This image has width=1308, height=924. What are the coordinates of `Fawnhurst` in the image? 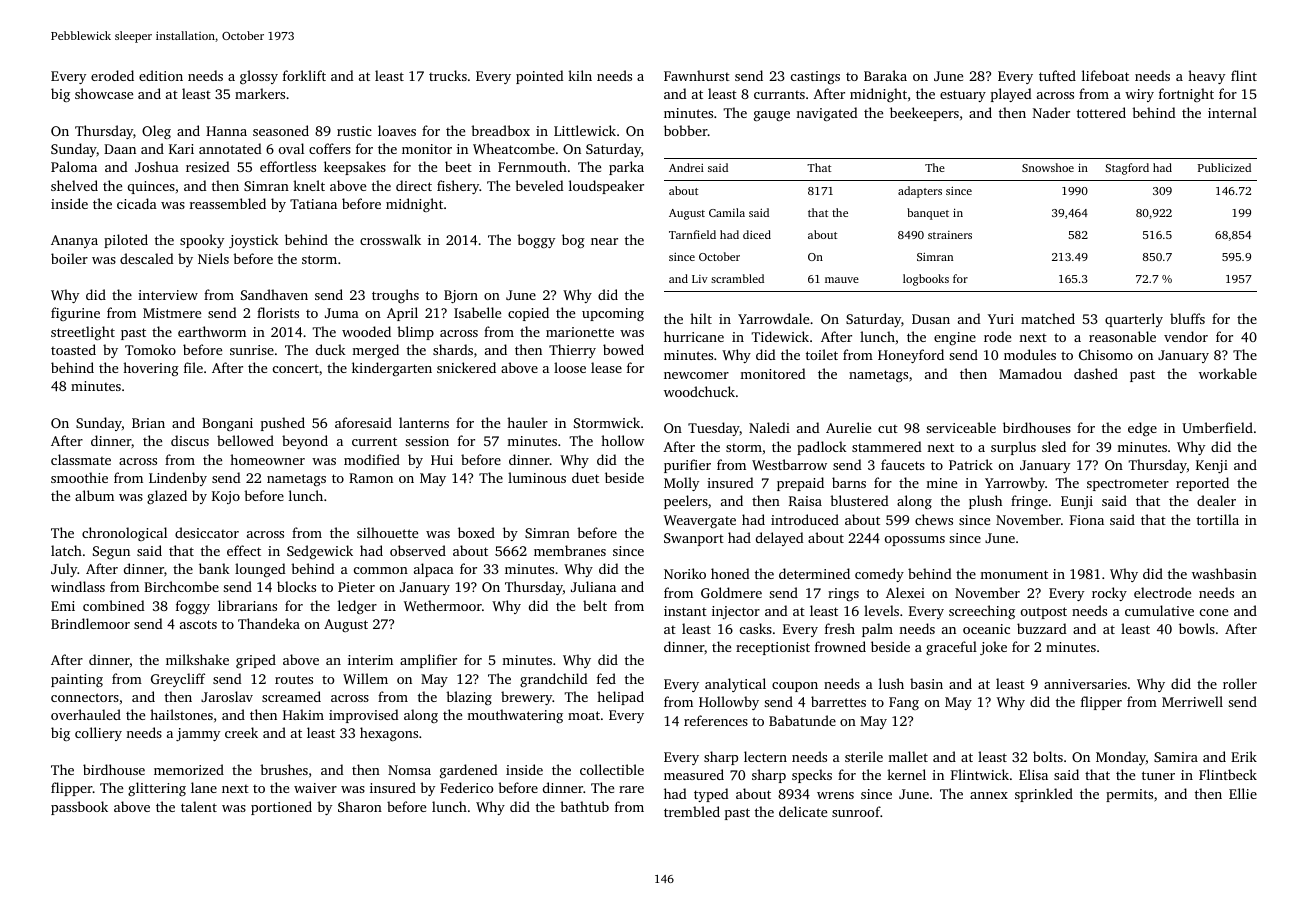 It's located at (697, 75).
